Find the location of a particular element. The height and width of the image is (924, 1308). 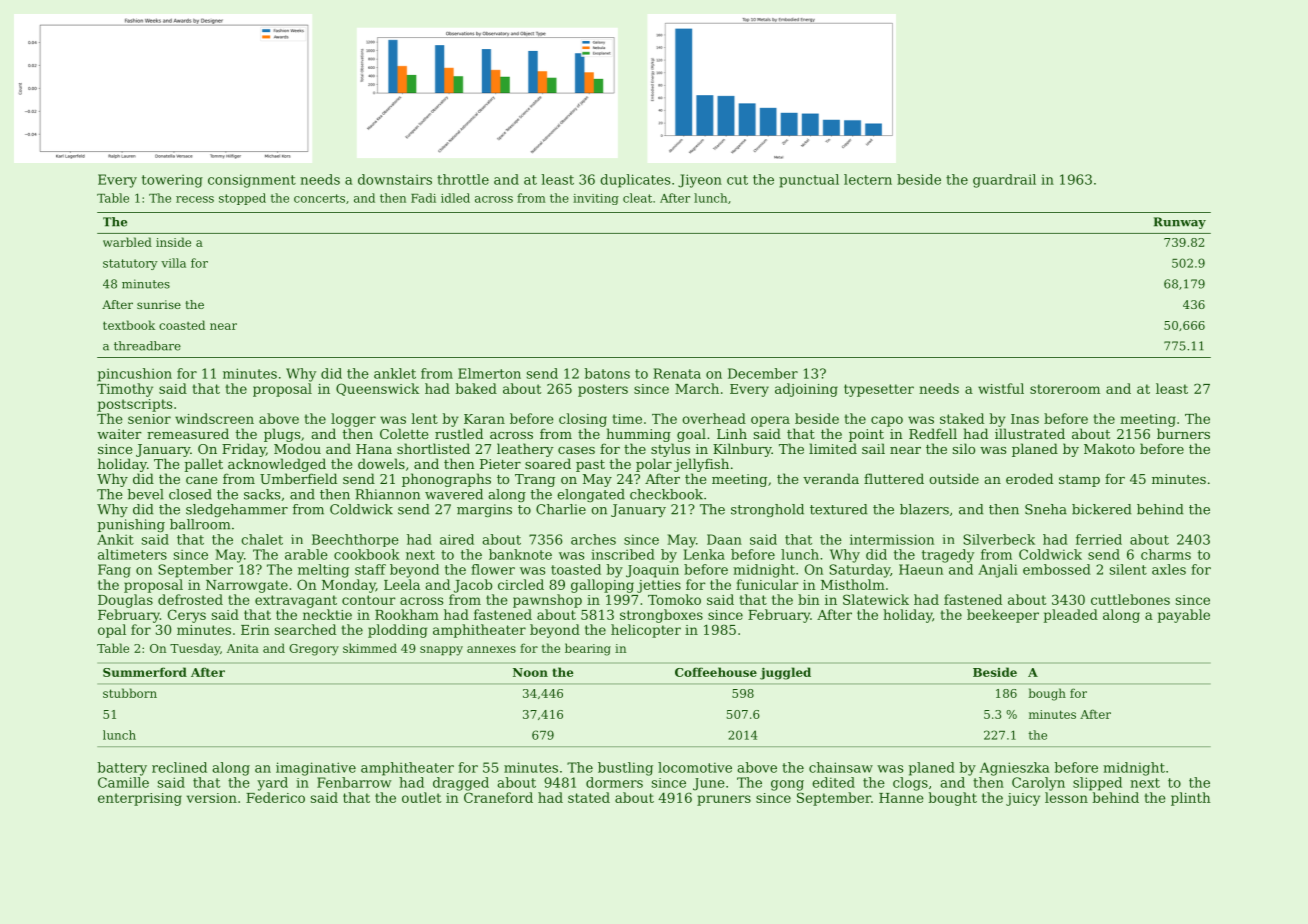

Daan is located at coordinates (724, 539).
